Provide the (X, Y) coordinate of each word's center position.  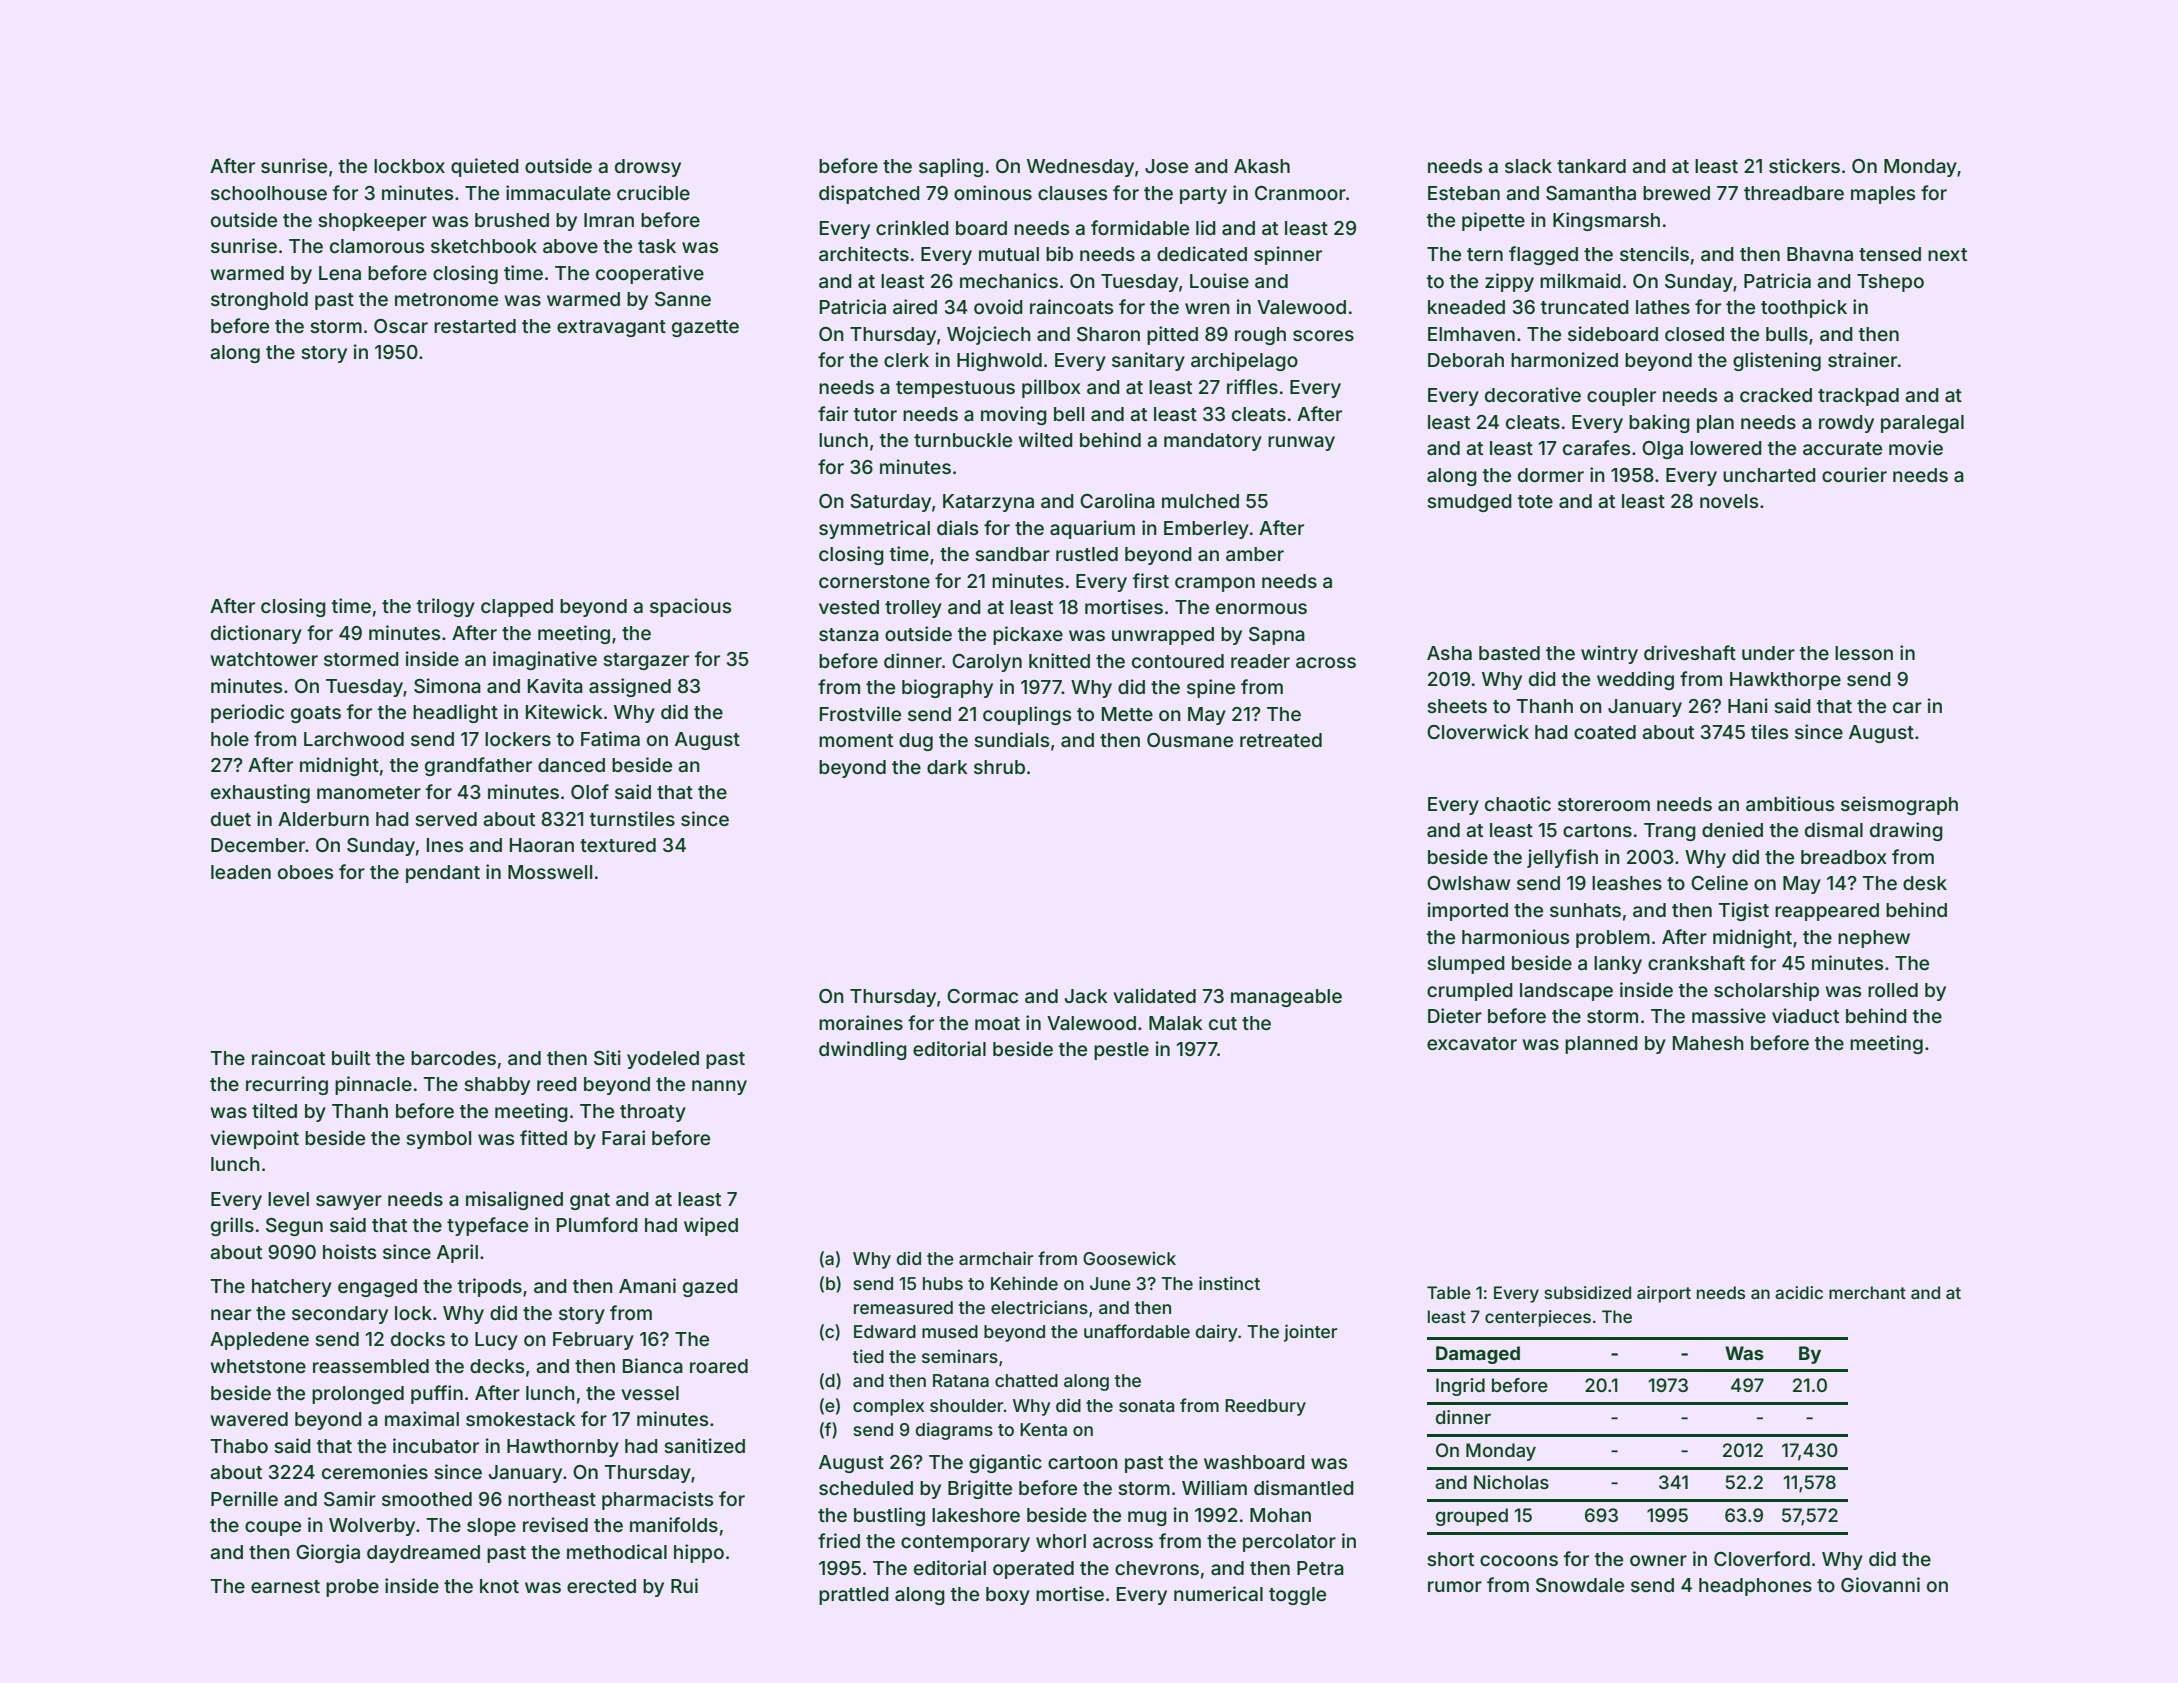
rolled (1893, 990)
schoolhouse (269, 193)
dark (947, 767)
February (593, 1341)
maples (1883, 195)
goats (316, 714)
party (1203, 195)
